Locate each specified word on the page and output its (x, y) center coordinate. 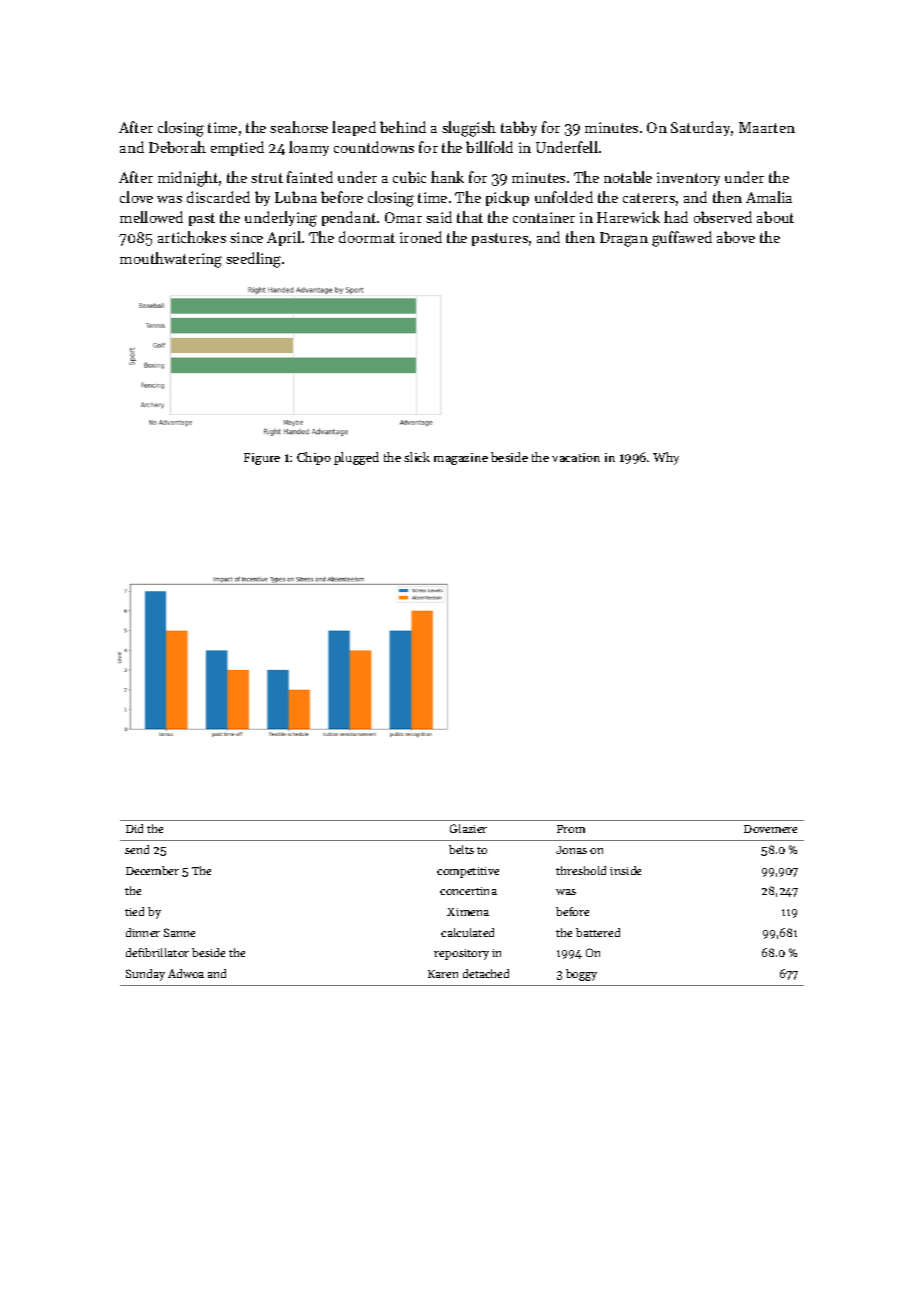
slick (417, 457)
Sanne (179, 932)
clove (136, 197)
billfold (489, 147)
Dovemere (770, 829)
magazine (461, 459)
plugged (356, 458)
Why (666, 458)
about (775, 217)
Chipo (314, 458)
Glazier (468, 828)
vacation (576, 457)
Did (134, 828)
